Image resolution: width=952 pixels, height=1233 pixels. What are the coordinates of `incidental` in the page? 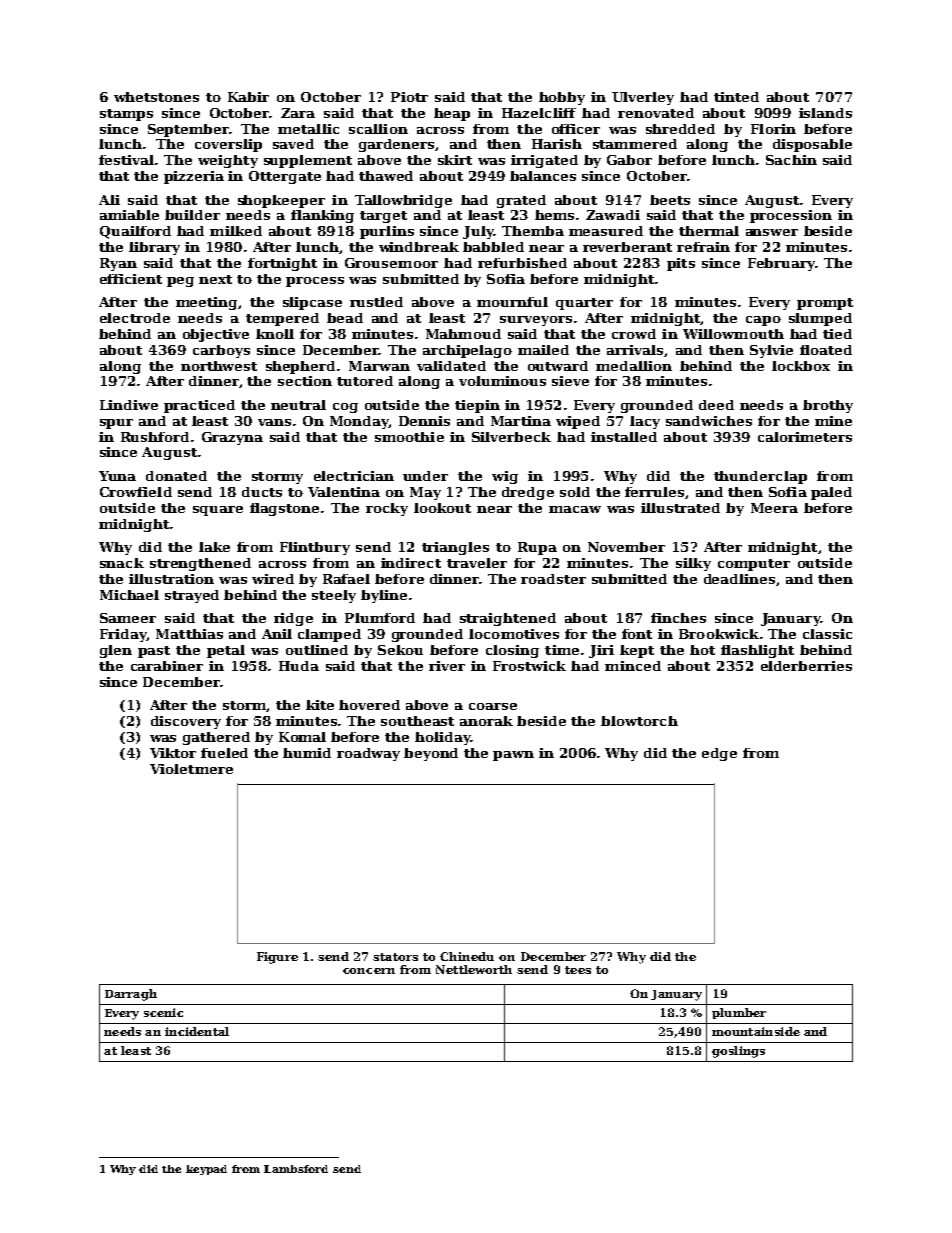 It's located at (197, 1031).
